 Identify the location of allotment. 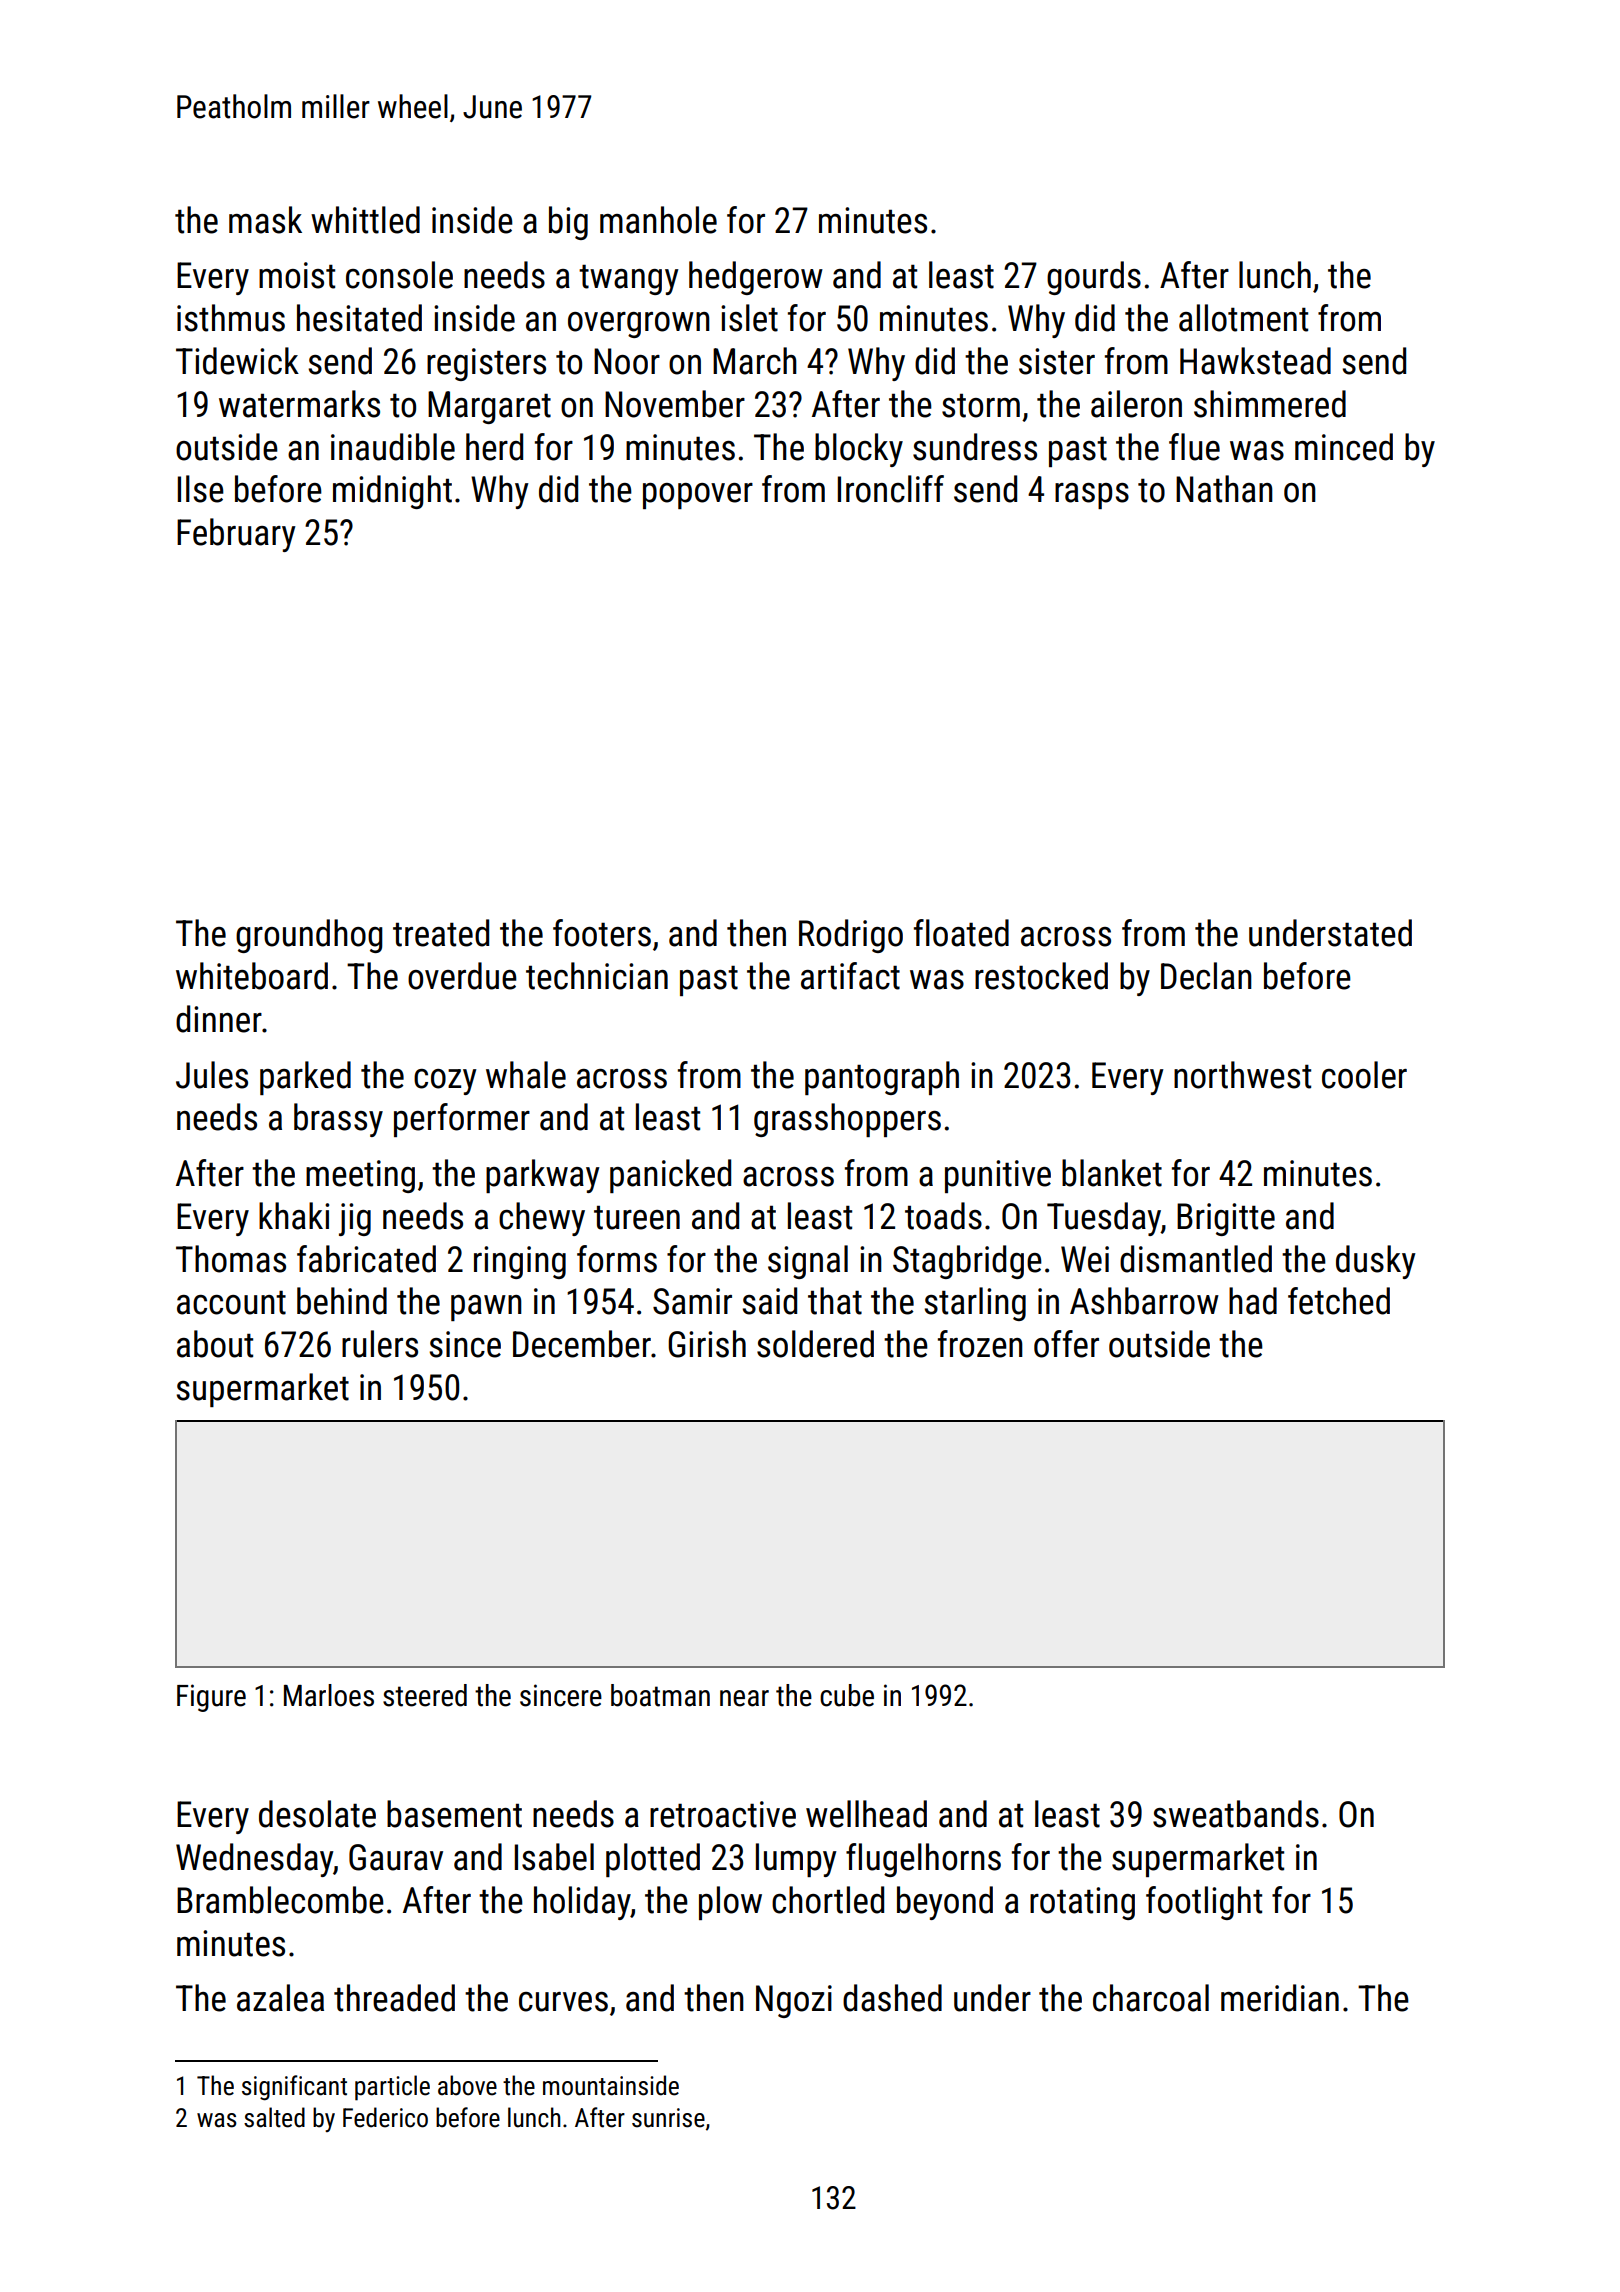
(1243, 318).
